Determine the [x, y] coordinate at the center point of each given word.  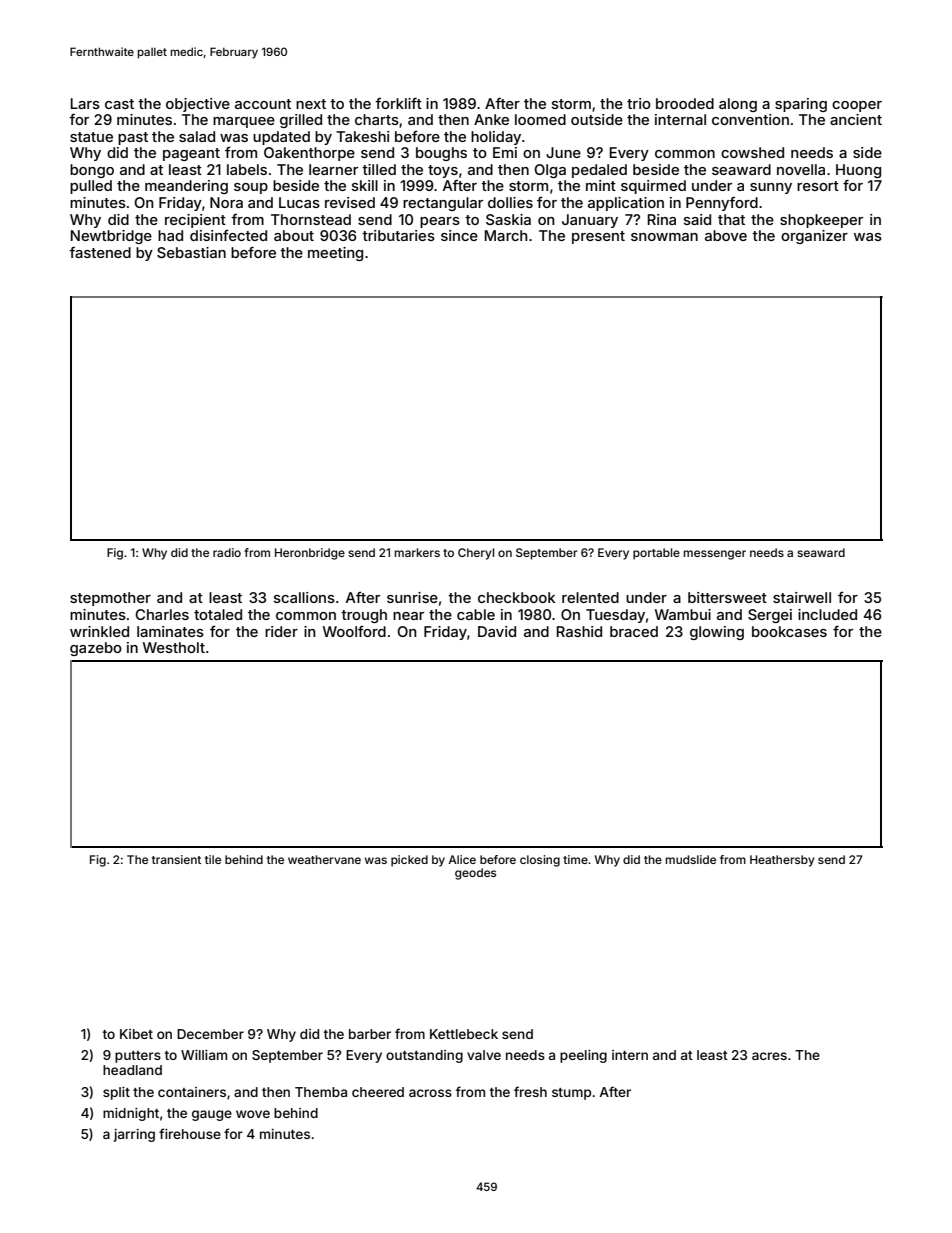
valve [484, 1055]
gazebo [96, 649]
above [726, 235]
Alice [462, 859]
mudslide [691, 859]
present [598, 237]
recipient [195, 221]
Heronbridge [310, 554]
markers [417, 552]
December [210, 1034]
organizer [814, 237]
